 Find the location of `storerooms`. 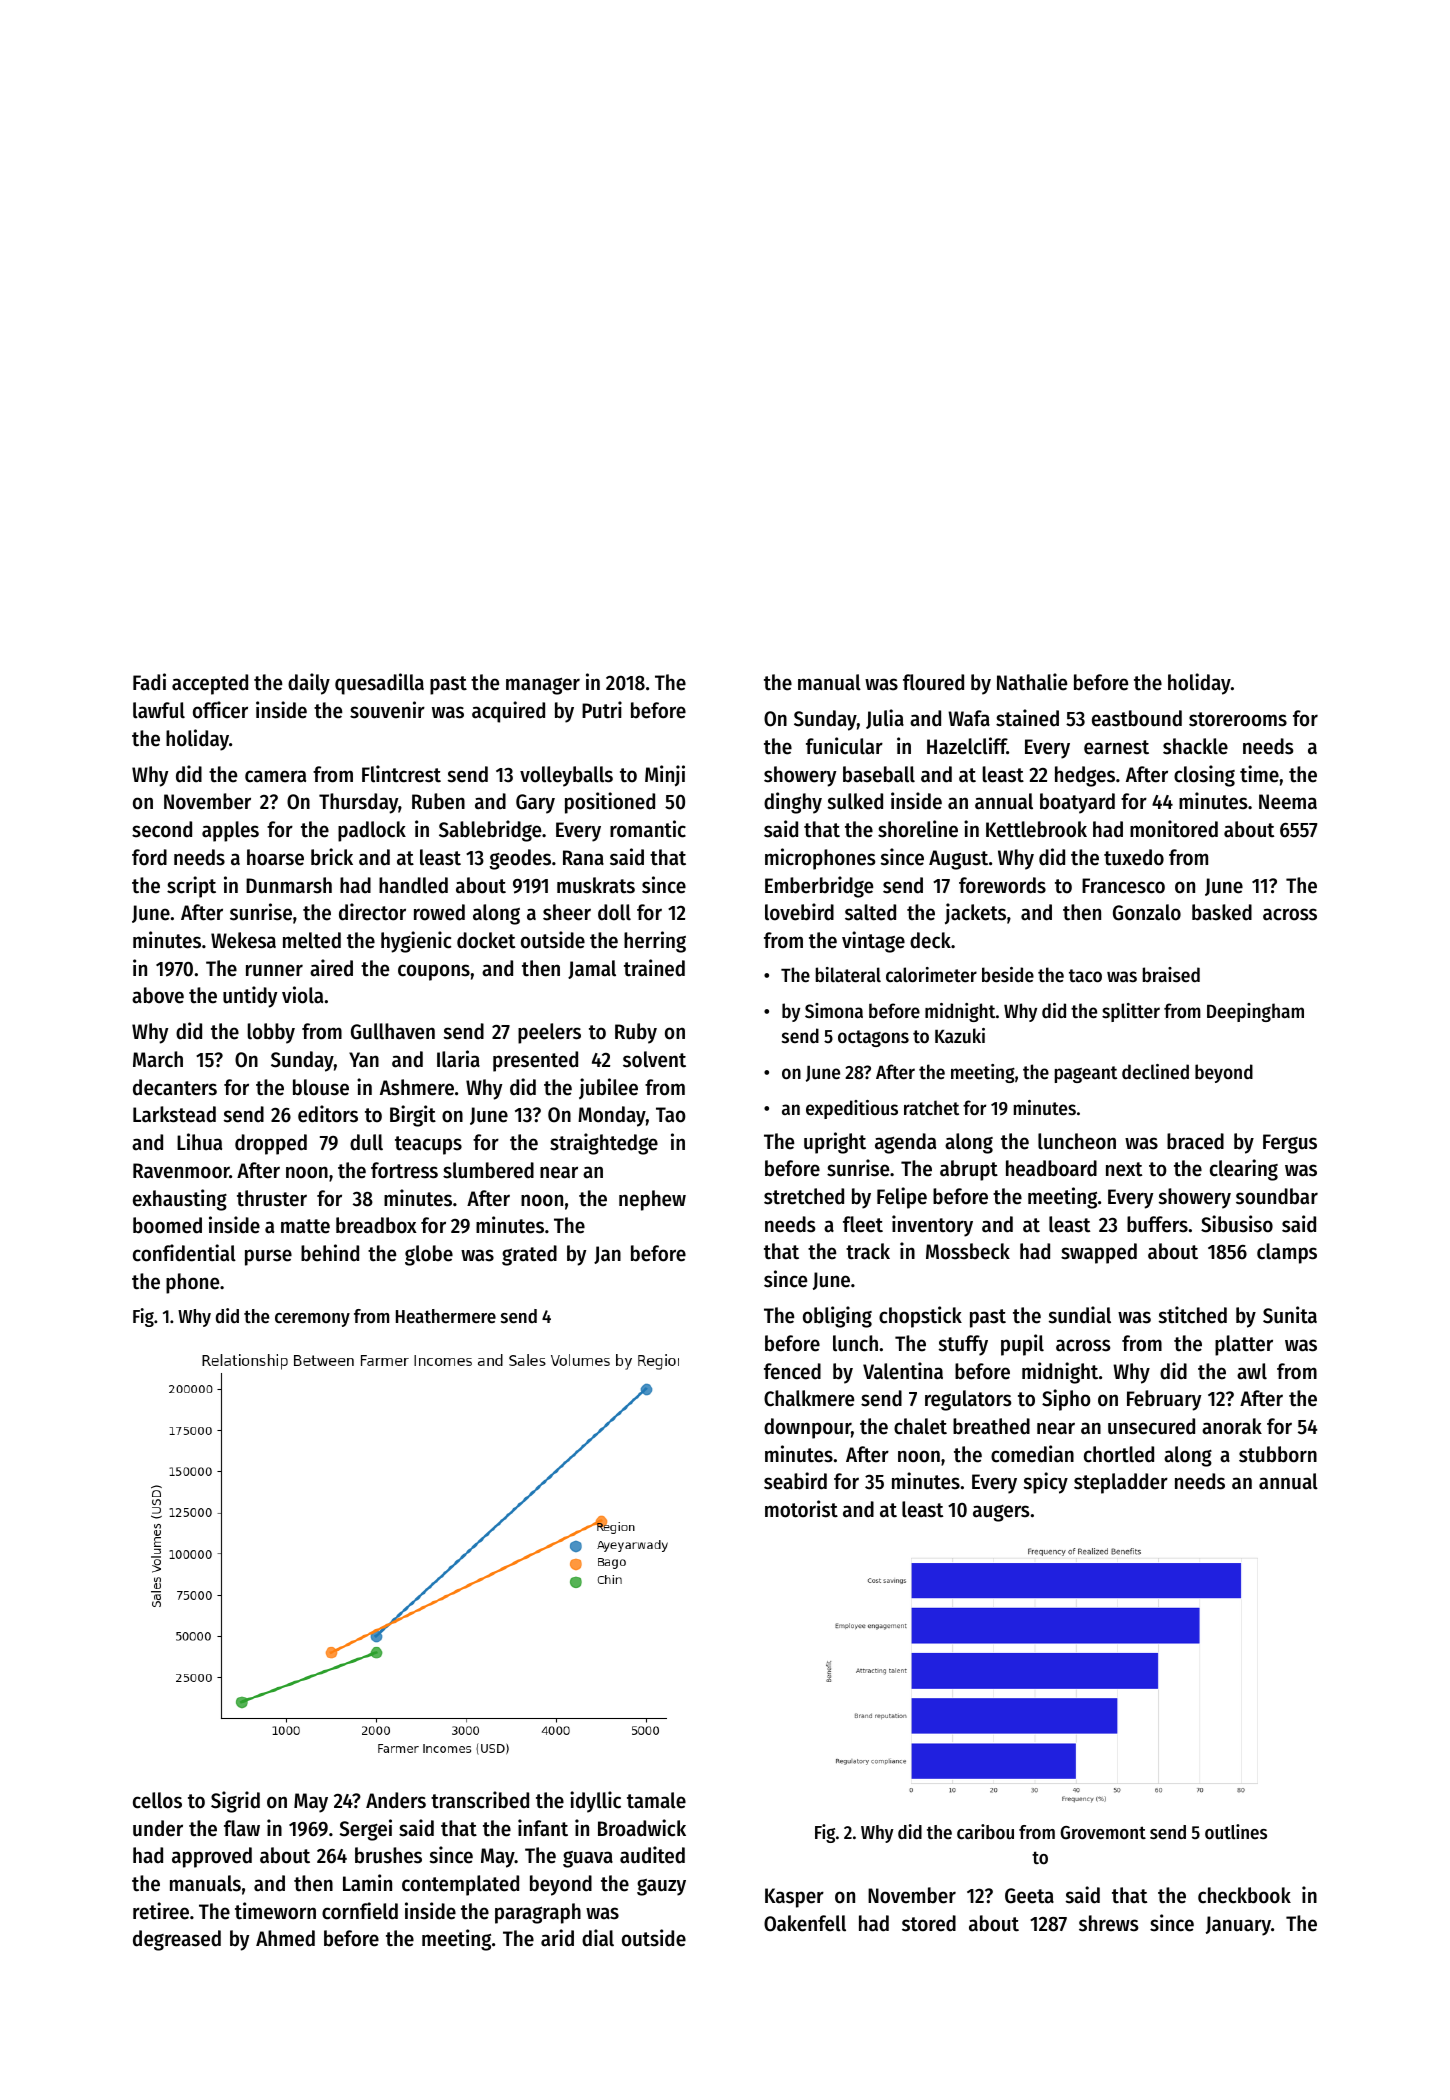

storerooms is located at coordinates (1238, 719).
